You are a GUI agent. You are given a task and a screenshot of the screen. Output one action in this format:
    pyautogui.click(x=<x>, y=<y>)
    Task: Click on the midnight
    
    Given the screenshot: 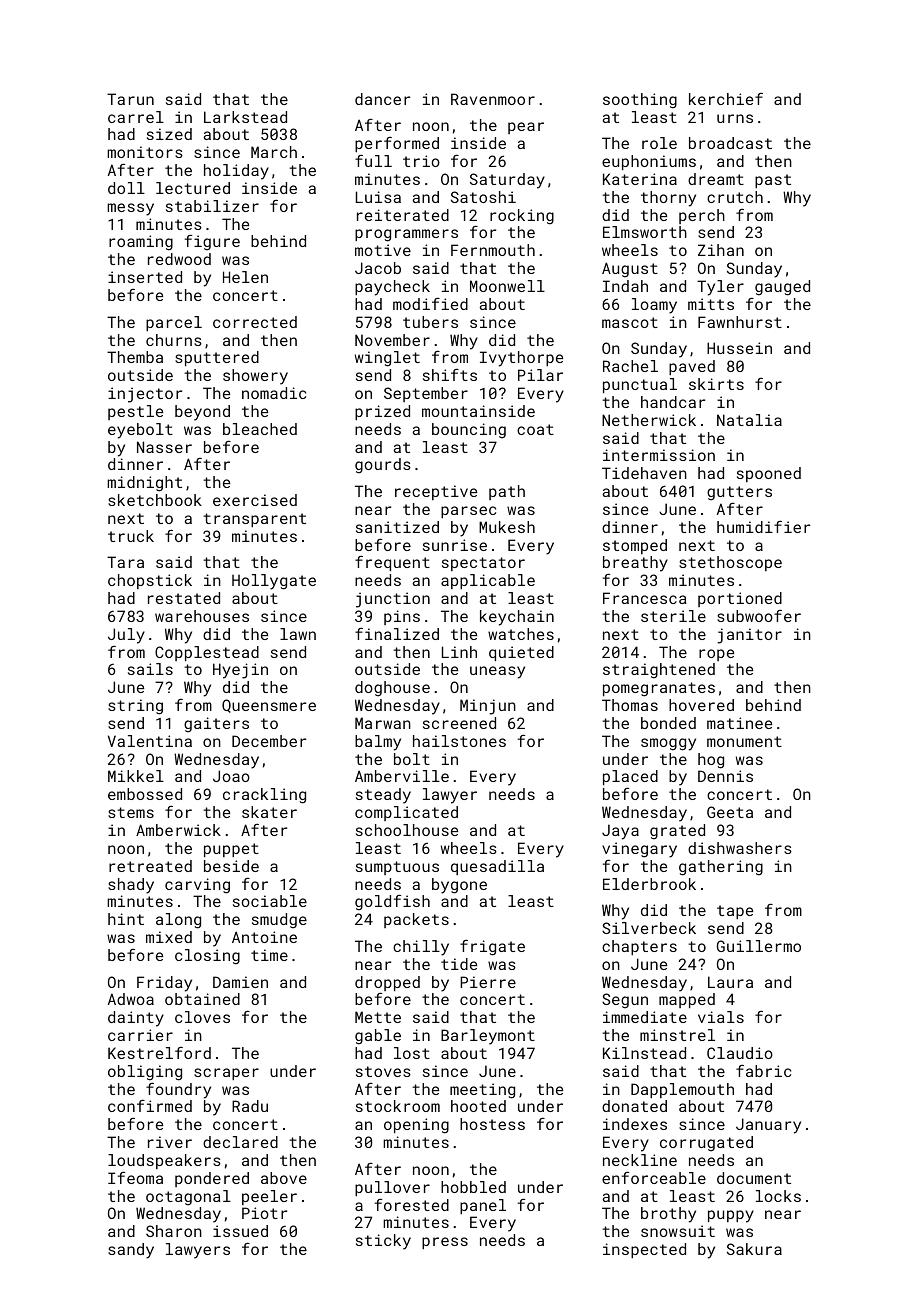 What is the action you would take?
    pyautogui.click(x=144, y=484)
